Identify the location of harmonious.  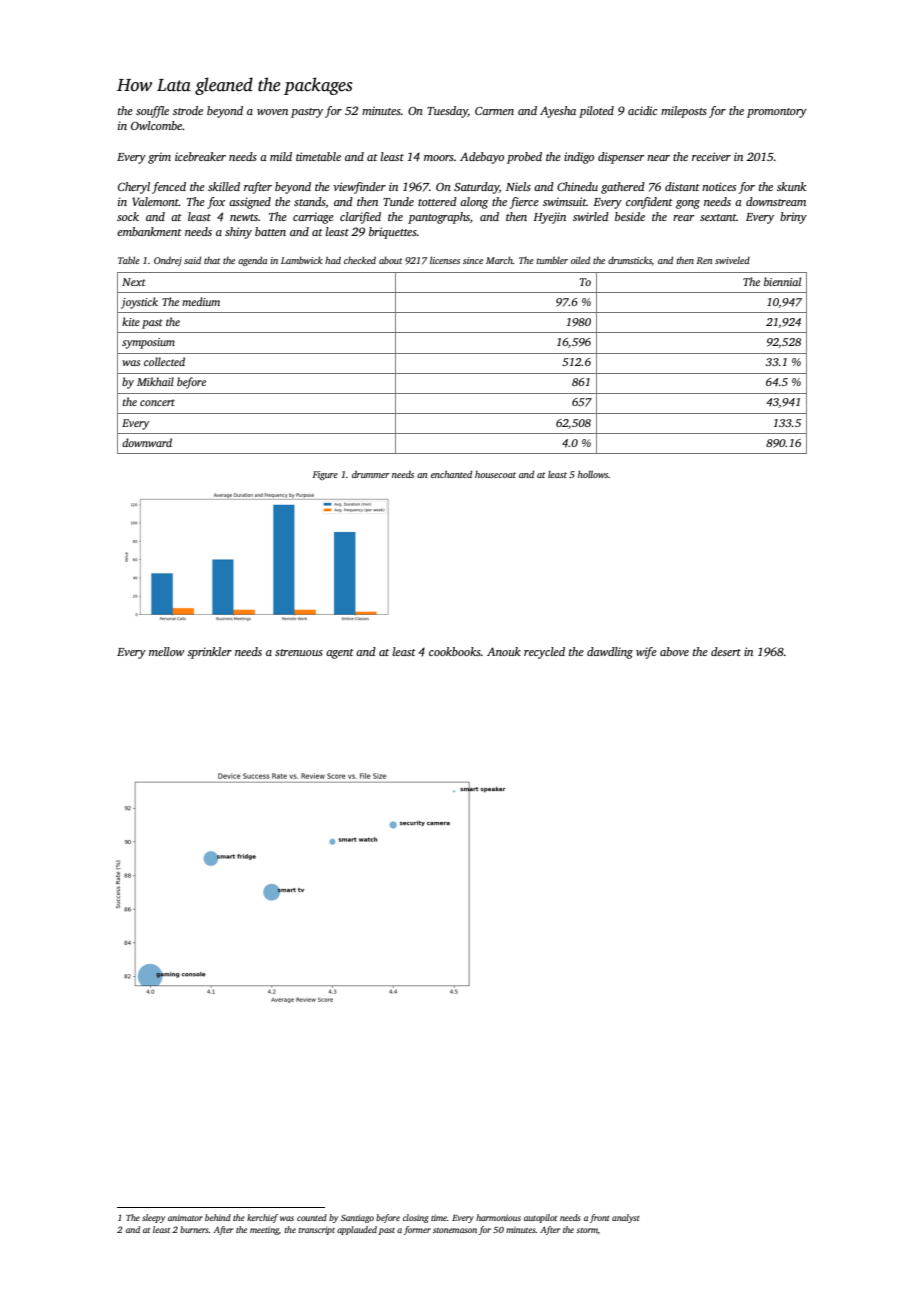
(498, 1217).
